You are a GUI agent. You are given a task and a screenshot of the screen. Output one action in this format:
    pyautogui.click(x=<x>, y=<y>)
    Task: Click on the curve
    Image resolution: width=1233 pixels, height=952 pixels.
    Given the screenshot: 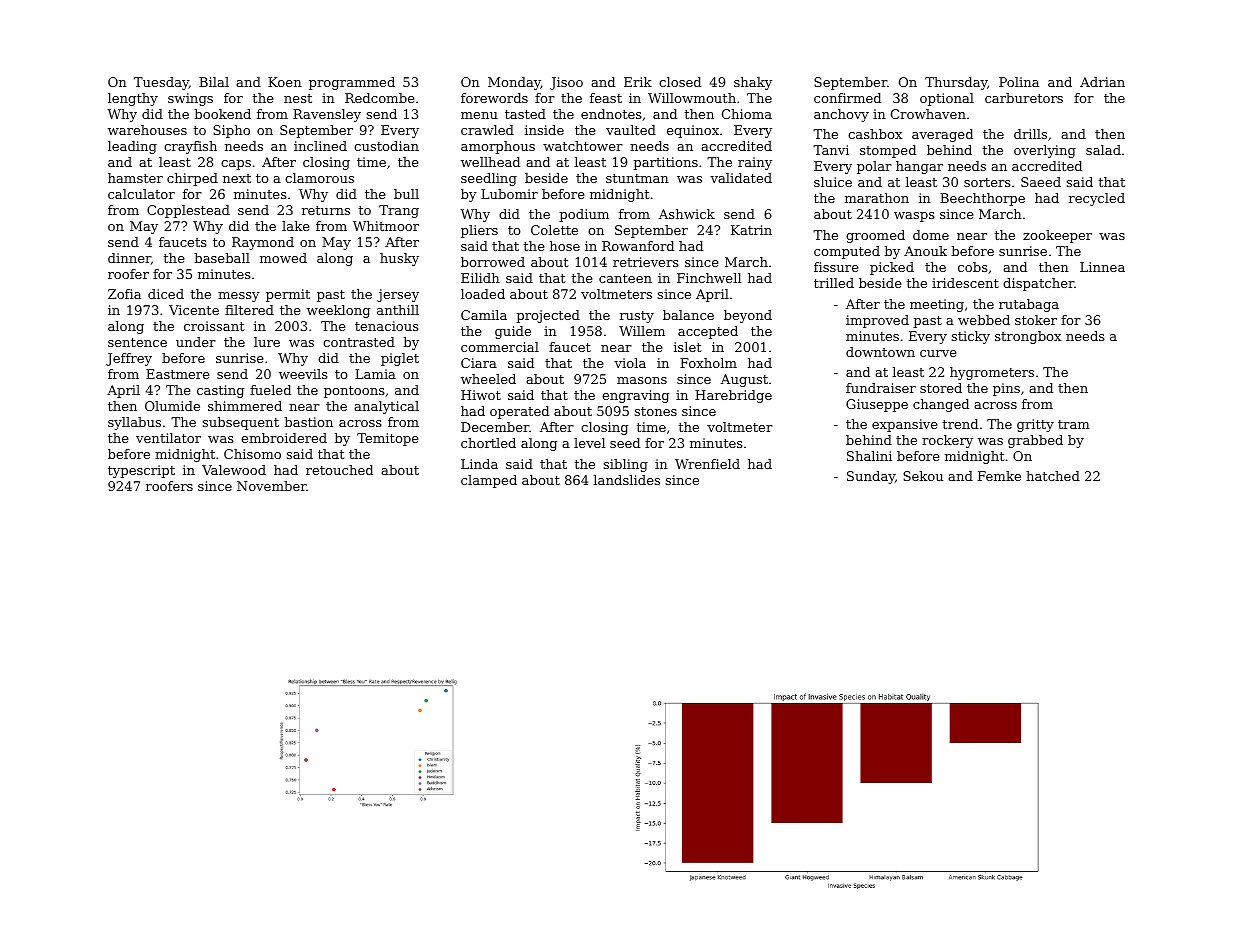 What is the action you would take?
    pyautogui.click(x=938, y=353)
